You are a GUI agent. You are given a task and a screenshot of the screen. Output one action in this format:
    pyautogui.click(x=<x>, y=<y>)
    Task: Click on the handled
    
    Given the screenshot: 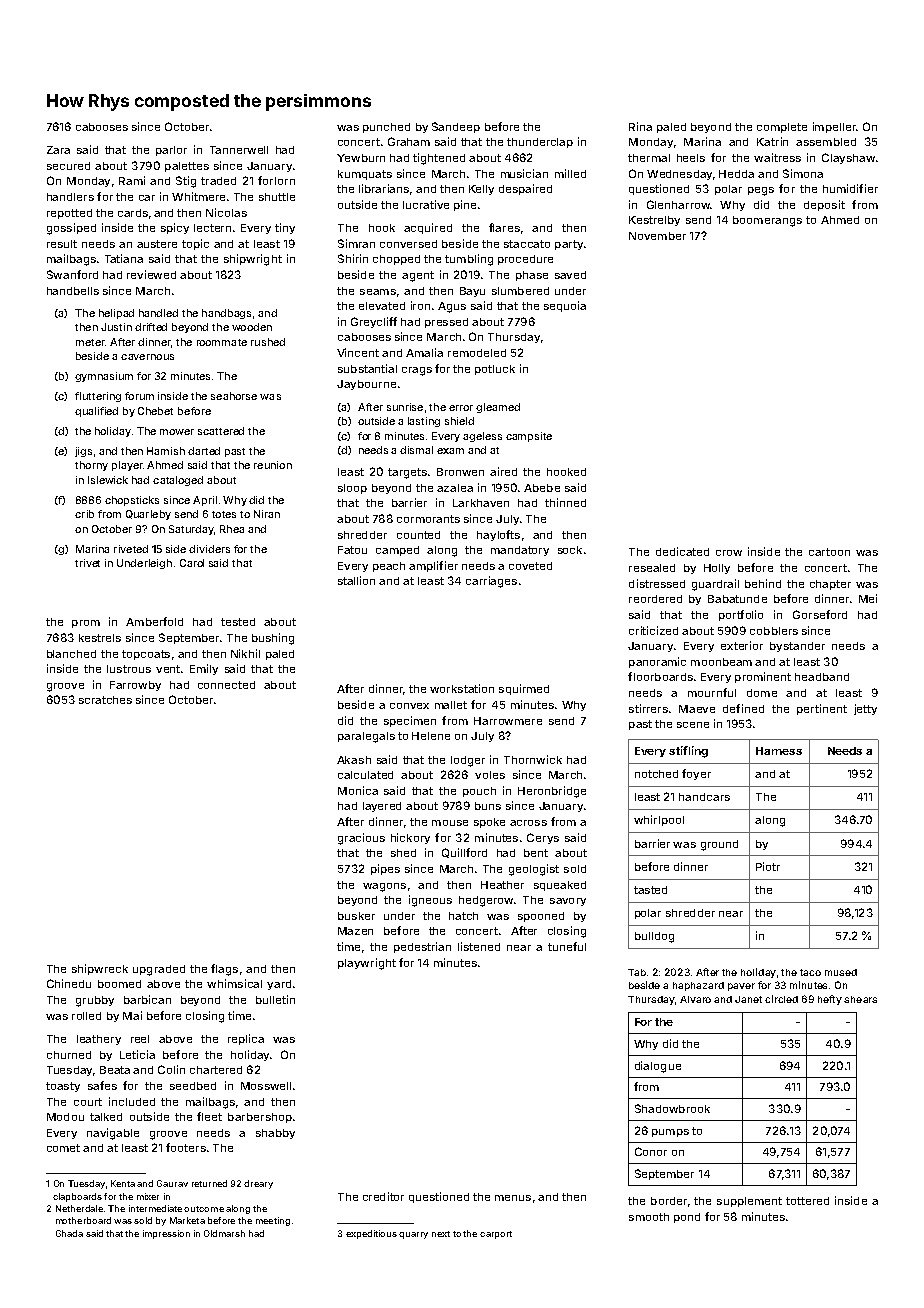 What is the action you would take?
    pyautogui.click(x=158, y=313)
